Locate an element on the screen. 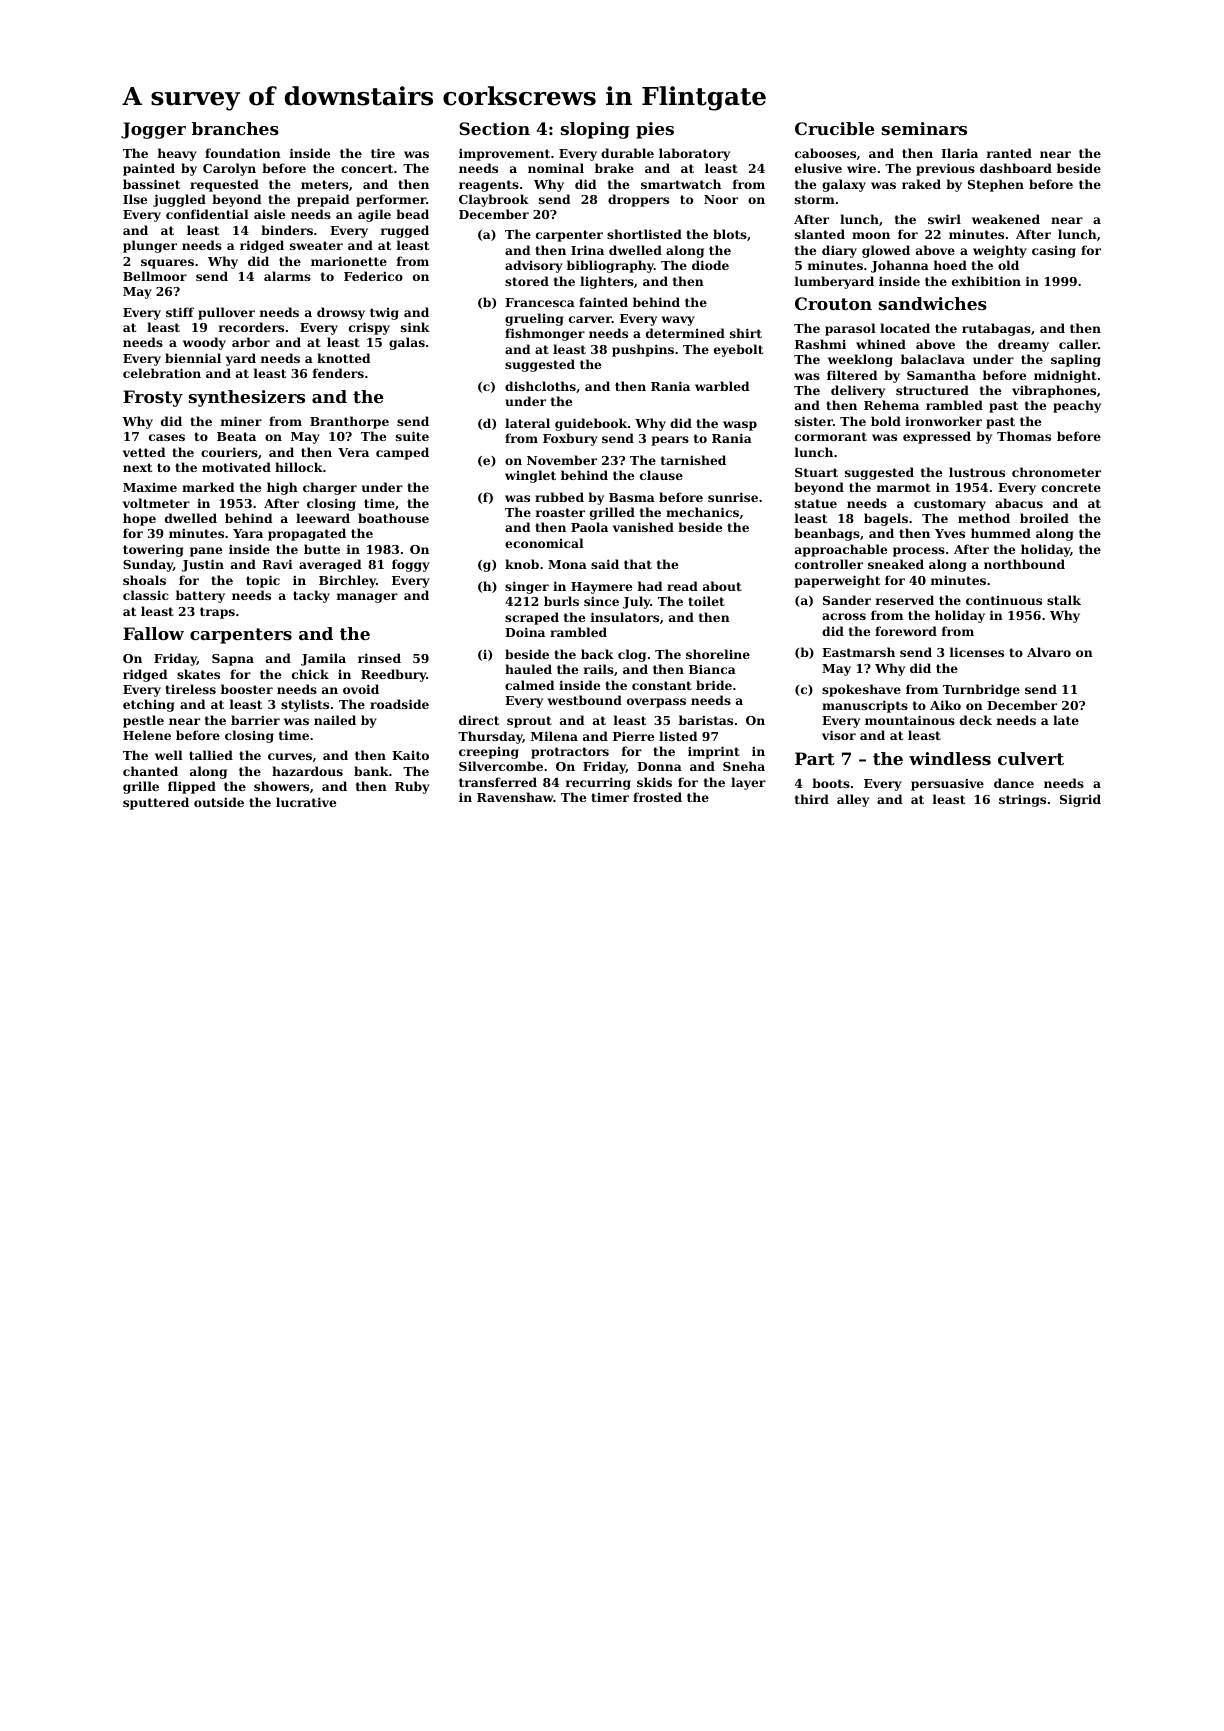 This screenshot has width=1224, height=1731. diode is located at coordinates (710, 265).
